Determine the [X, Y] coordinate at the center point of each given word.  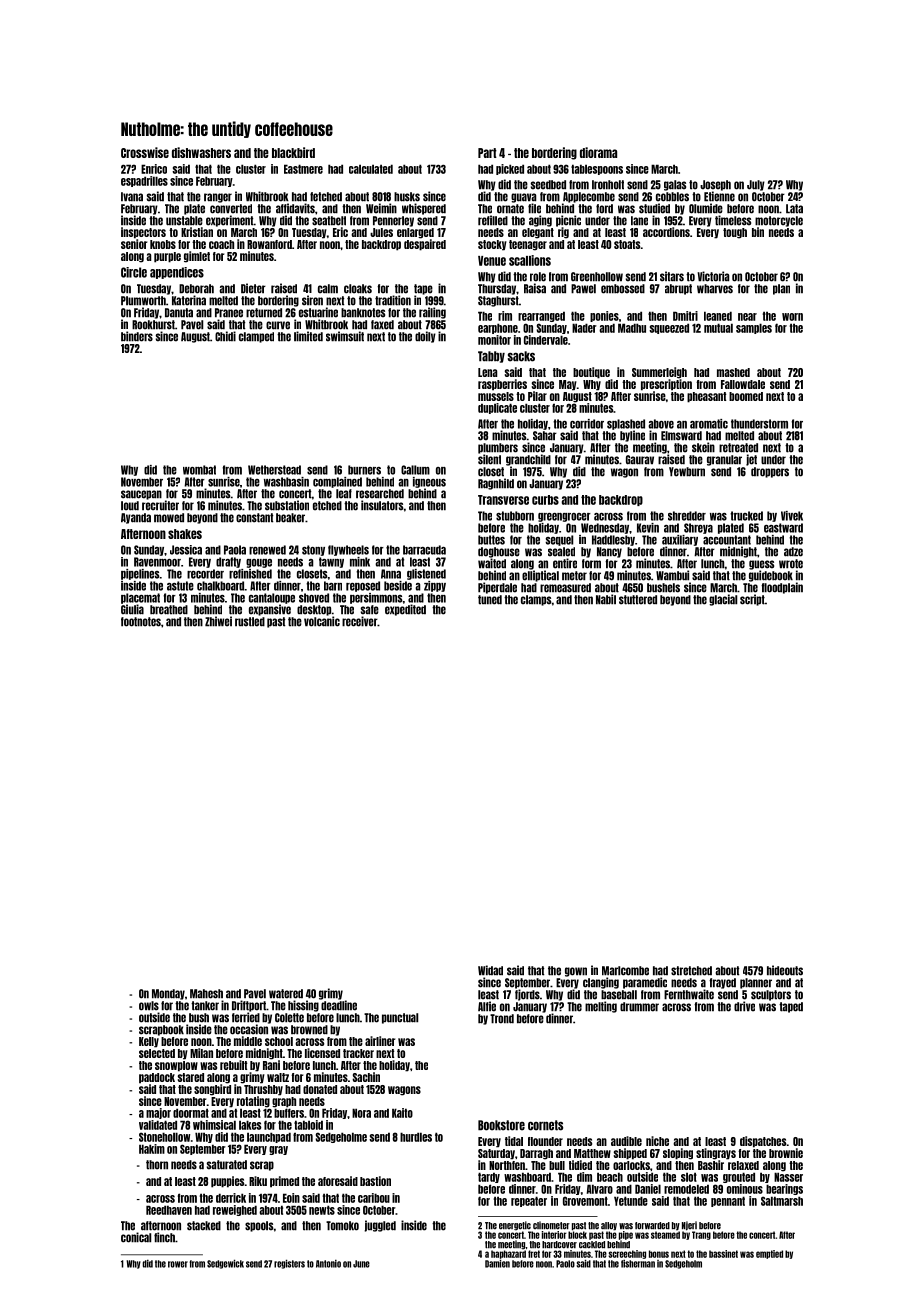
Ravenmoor [157, 562]
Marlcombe [625, 971]
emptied [769, 1254]
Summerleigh [659, 373]
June [361, 1264]
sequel [559, 540]
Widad [490, 970]
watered [286, 994]
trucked [746, 516]
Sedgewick [225, 1264]
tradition [393, 300]
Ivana [132, 197]
